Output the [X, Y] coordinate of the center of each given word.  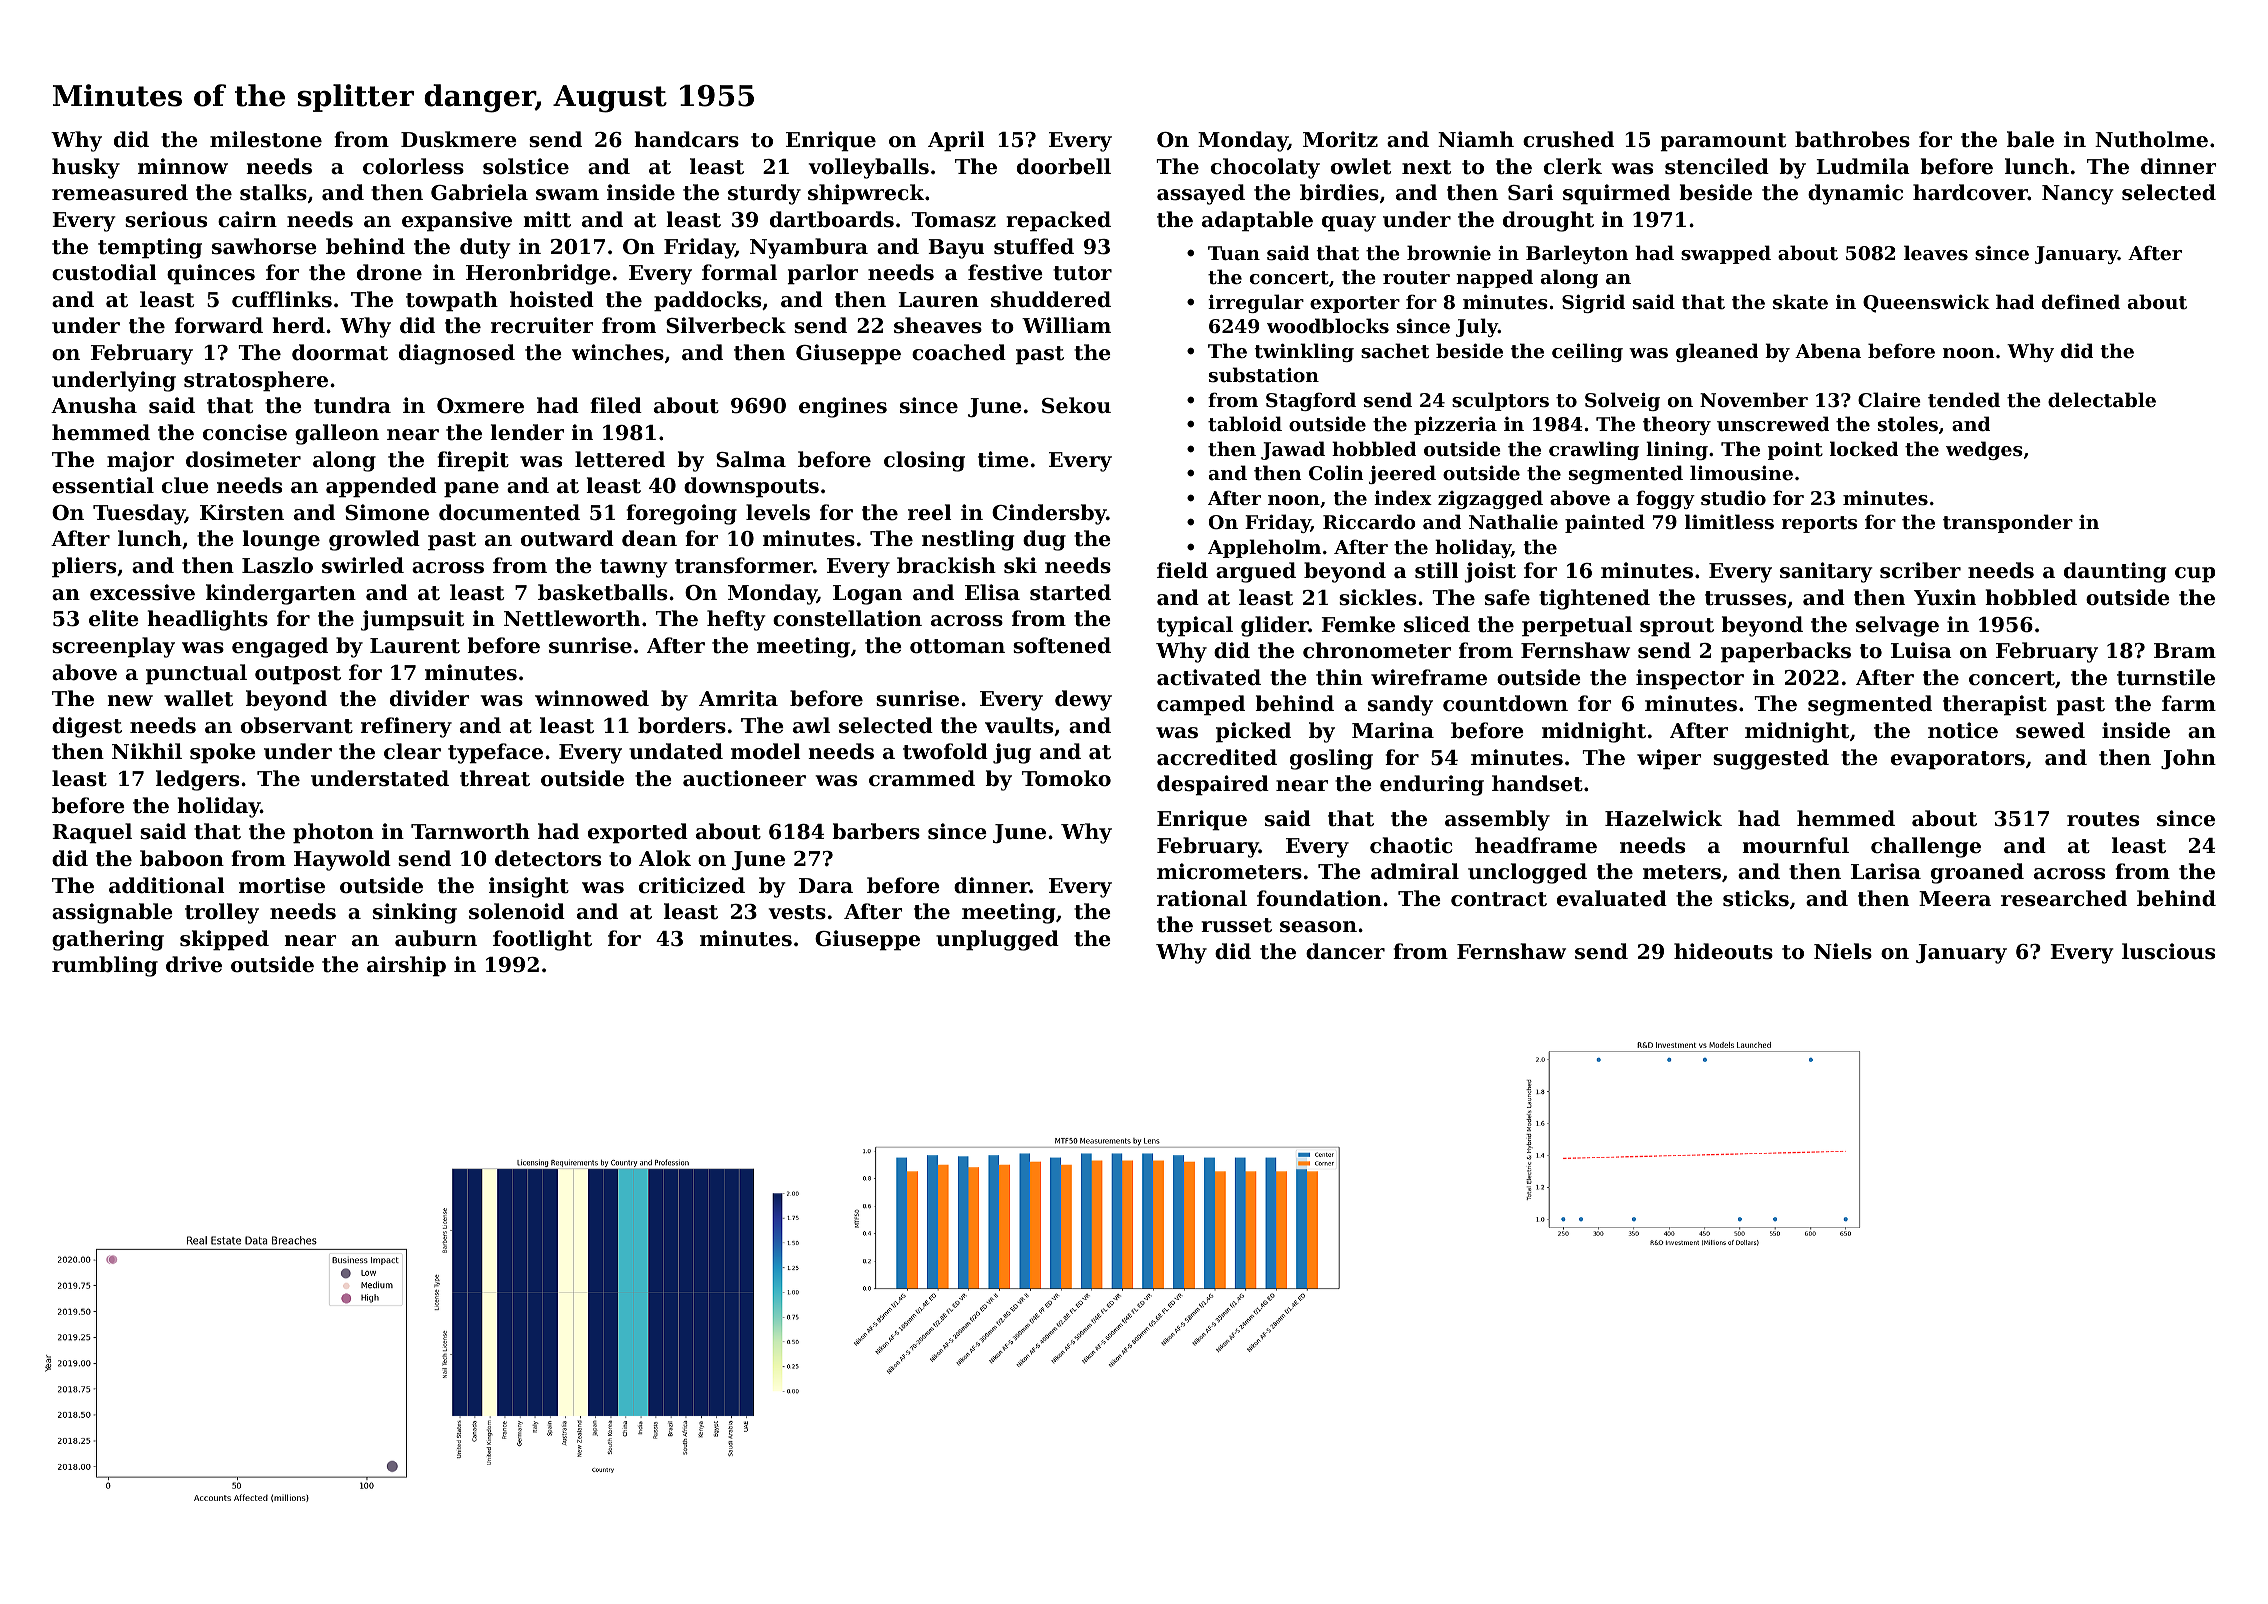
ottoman [957, 646]
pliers [84, 567]
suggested [1771, 759]
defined [2081, 301]
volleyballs [869, 168]
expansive [457, 221]
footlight [542, 940]
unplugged [997, 940]
